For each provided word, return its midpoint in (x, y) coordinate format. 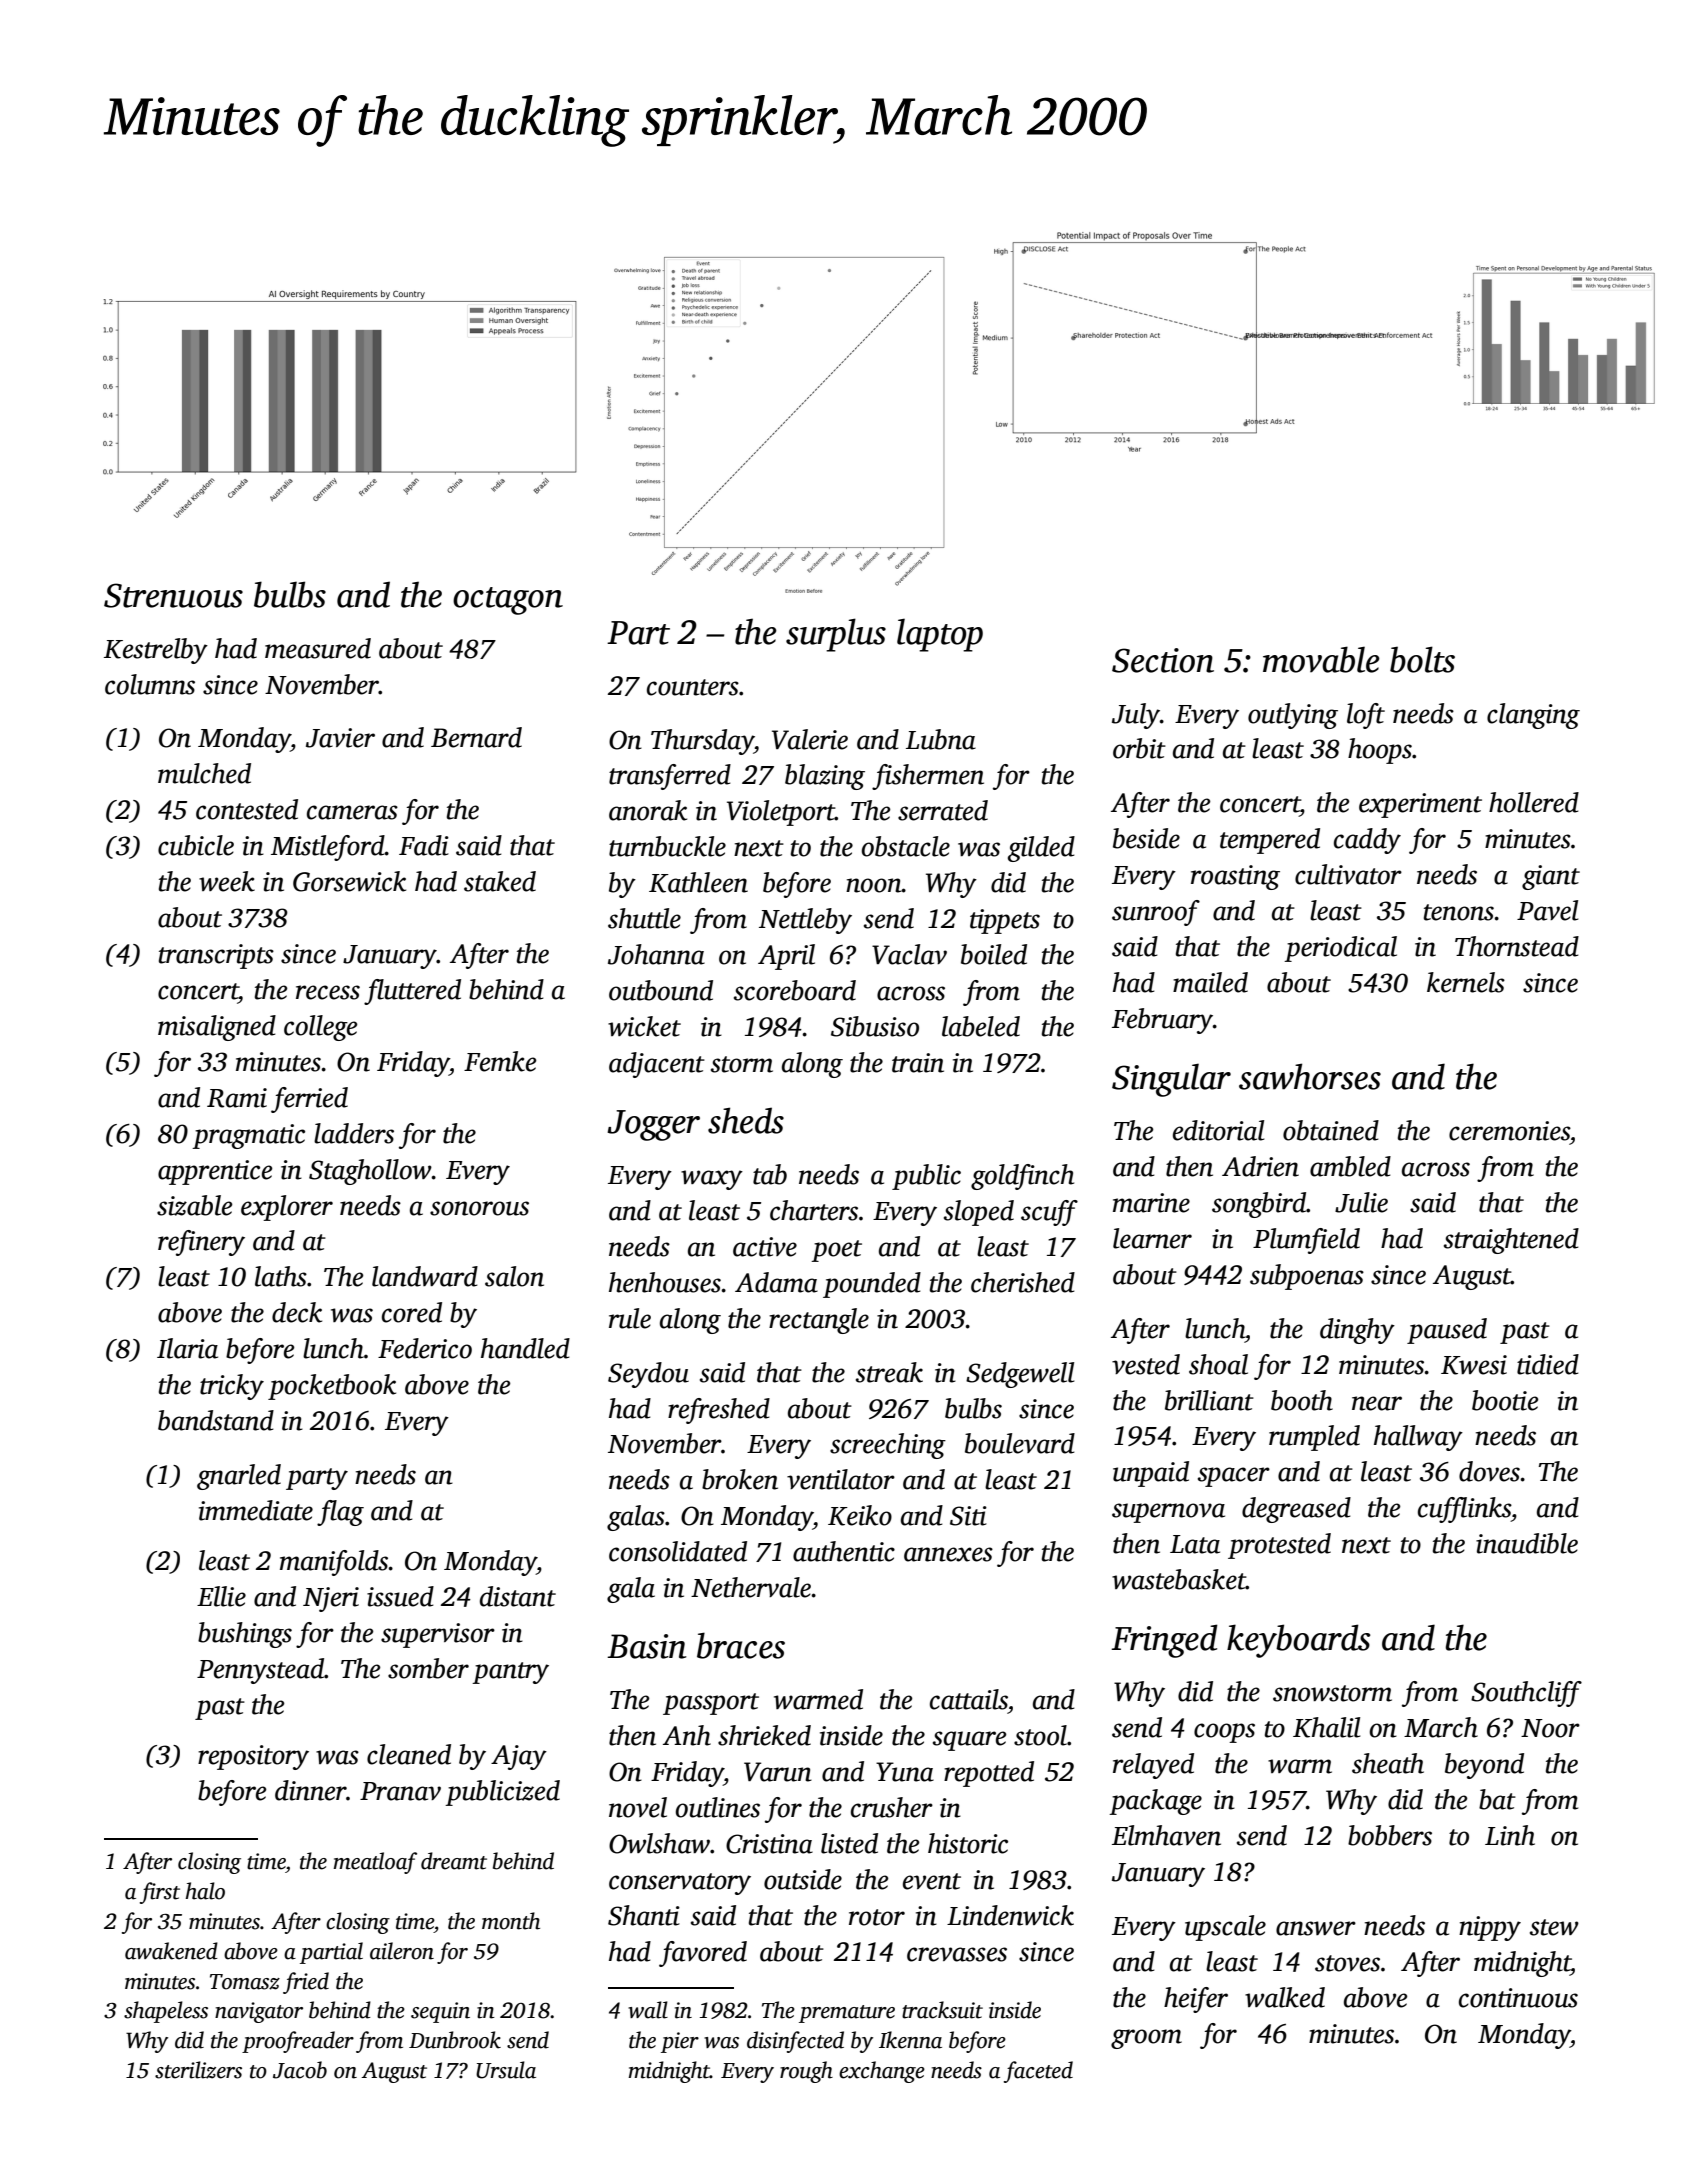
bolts (1422, 659)
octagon (508, 601)
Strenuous (173, 595)
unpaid (1151, 1474)
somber (428, 1668)
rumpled (1314, 1438)
